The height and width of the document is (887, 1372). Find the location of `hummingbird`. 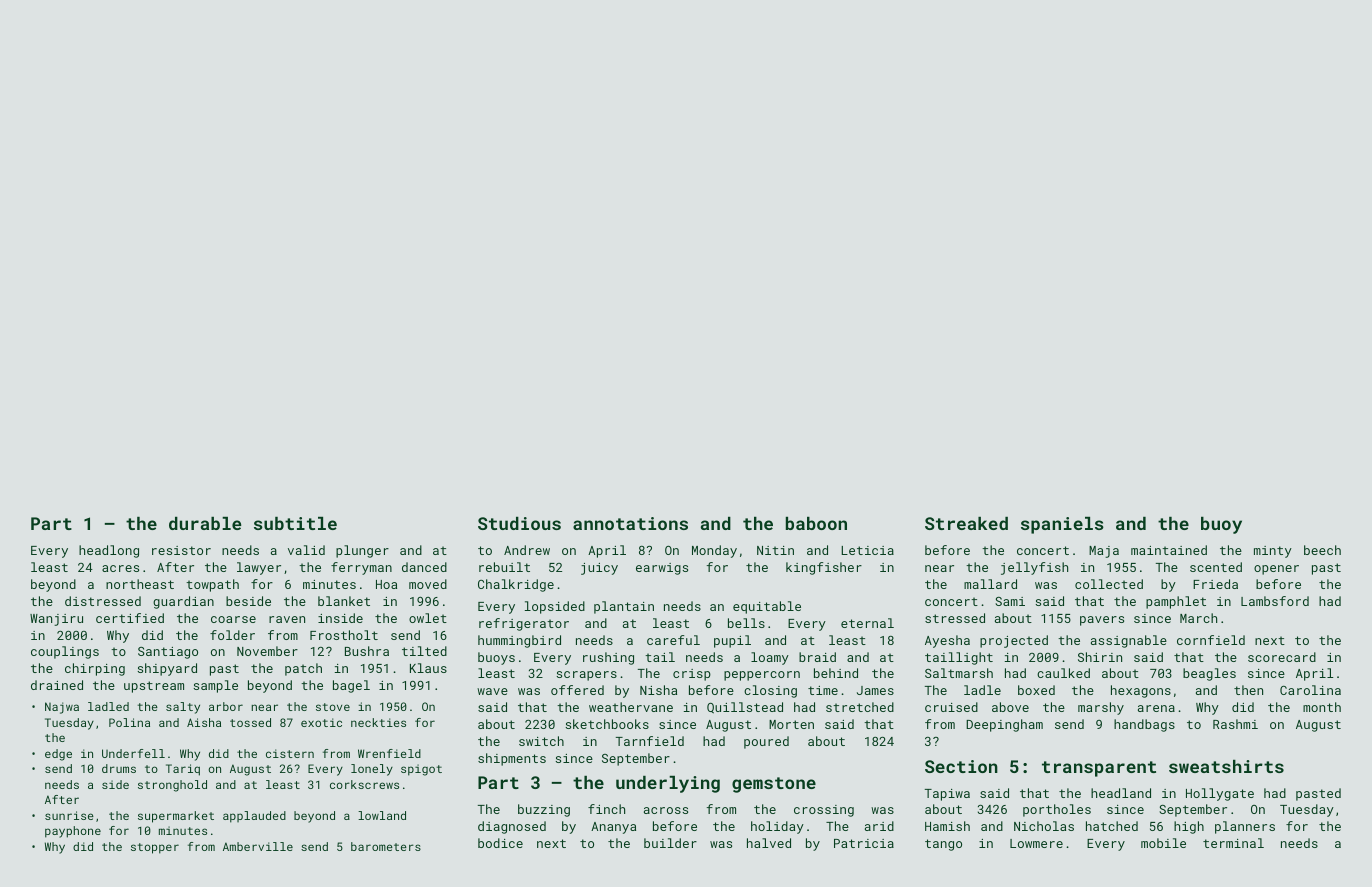

hummingbird is located at coordinates (519, 641).
